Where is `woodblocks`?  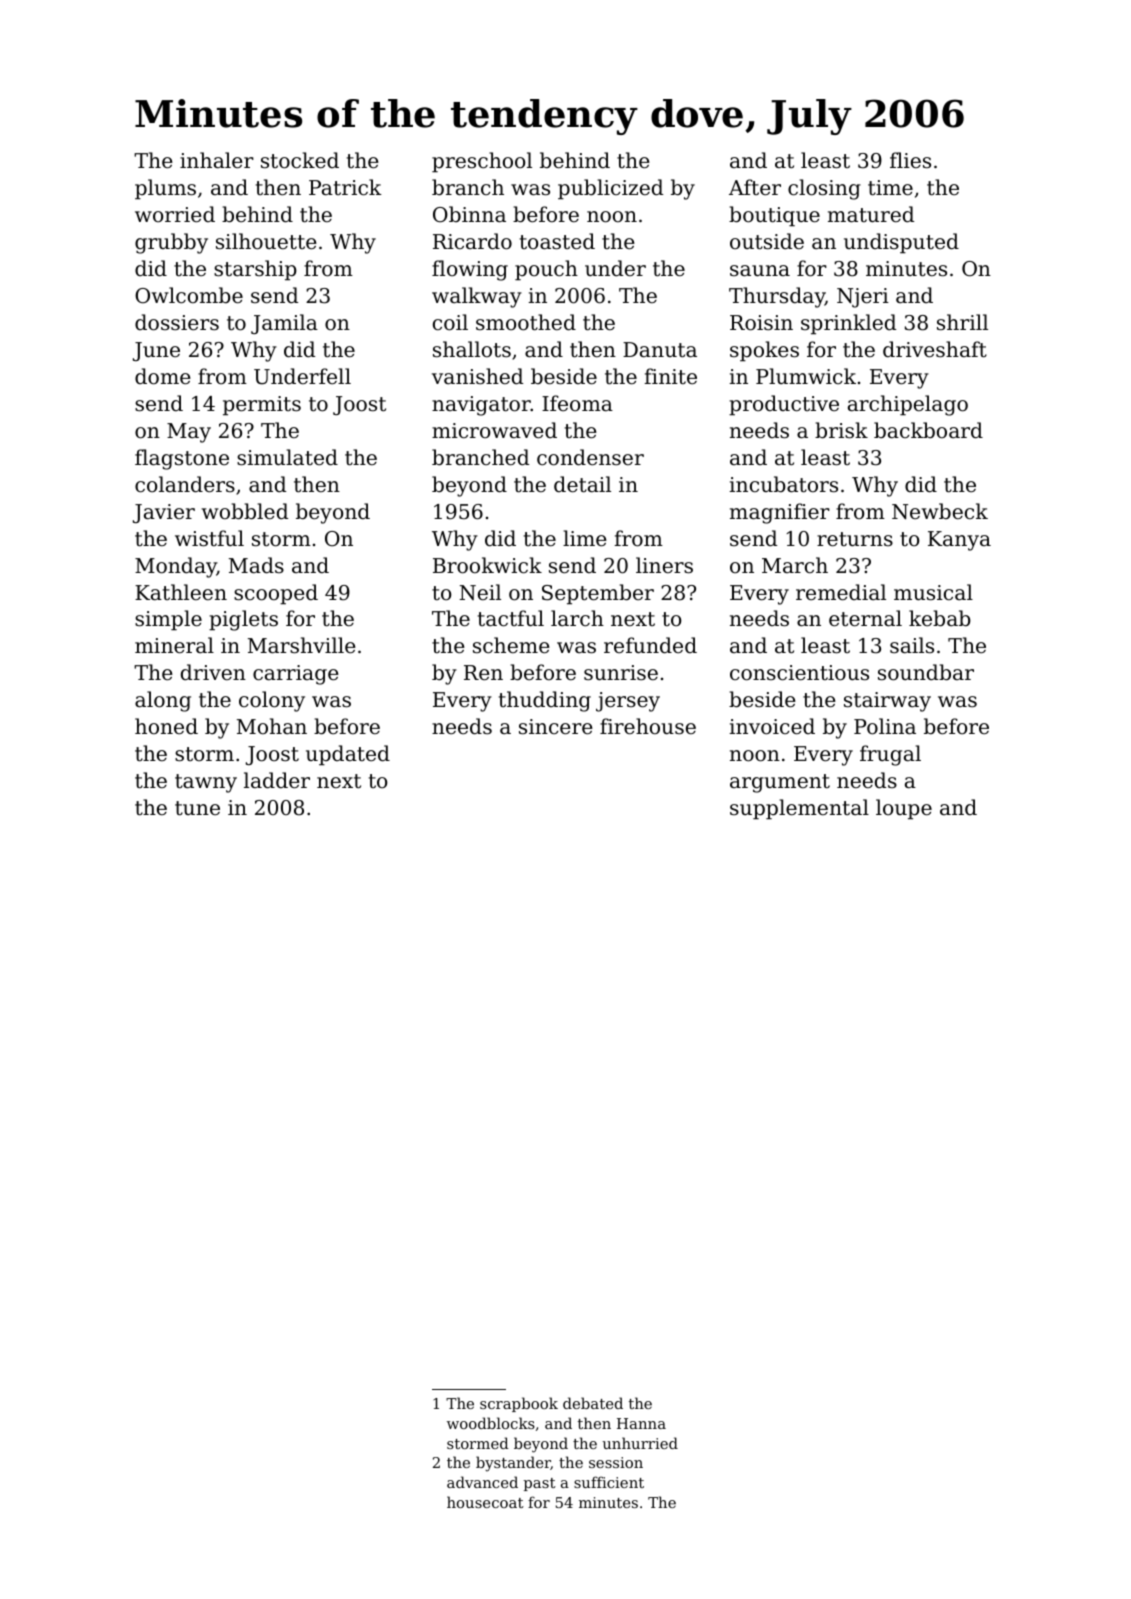 woodblocks is located at coordinates (491, 1423).
